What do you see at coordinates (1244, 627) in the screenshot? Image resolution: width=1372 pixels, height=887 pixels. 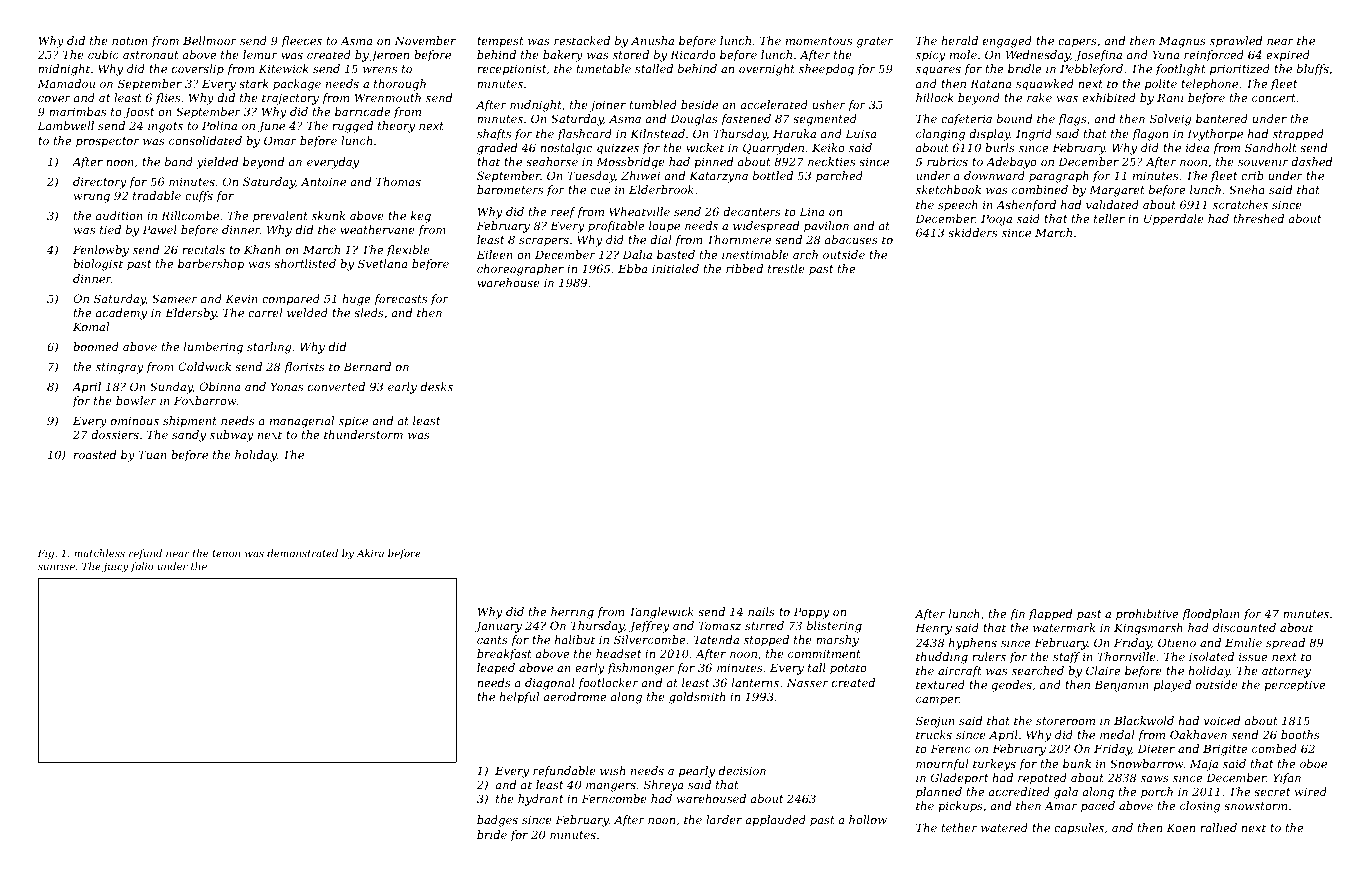 I see `discounted` at bounding box center [1244, 627].
